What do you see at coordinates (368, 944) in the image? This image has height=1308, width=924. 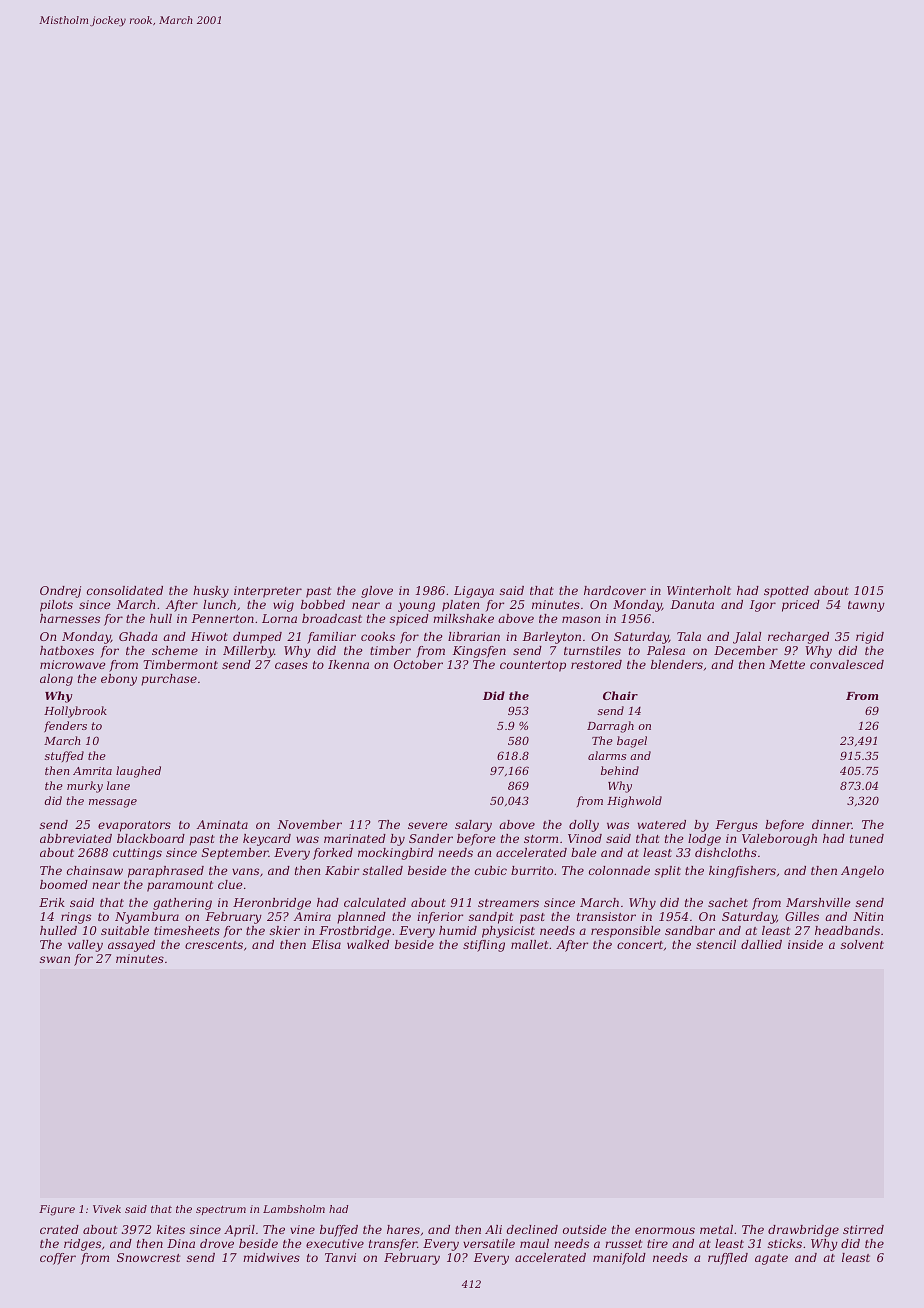 I see `walked` at bounding box center [368, 944].
